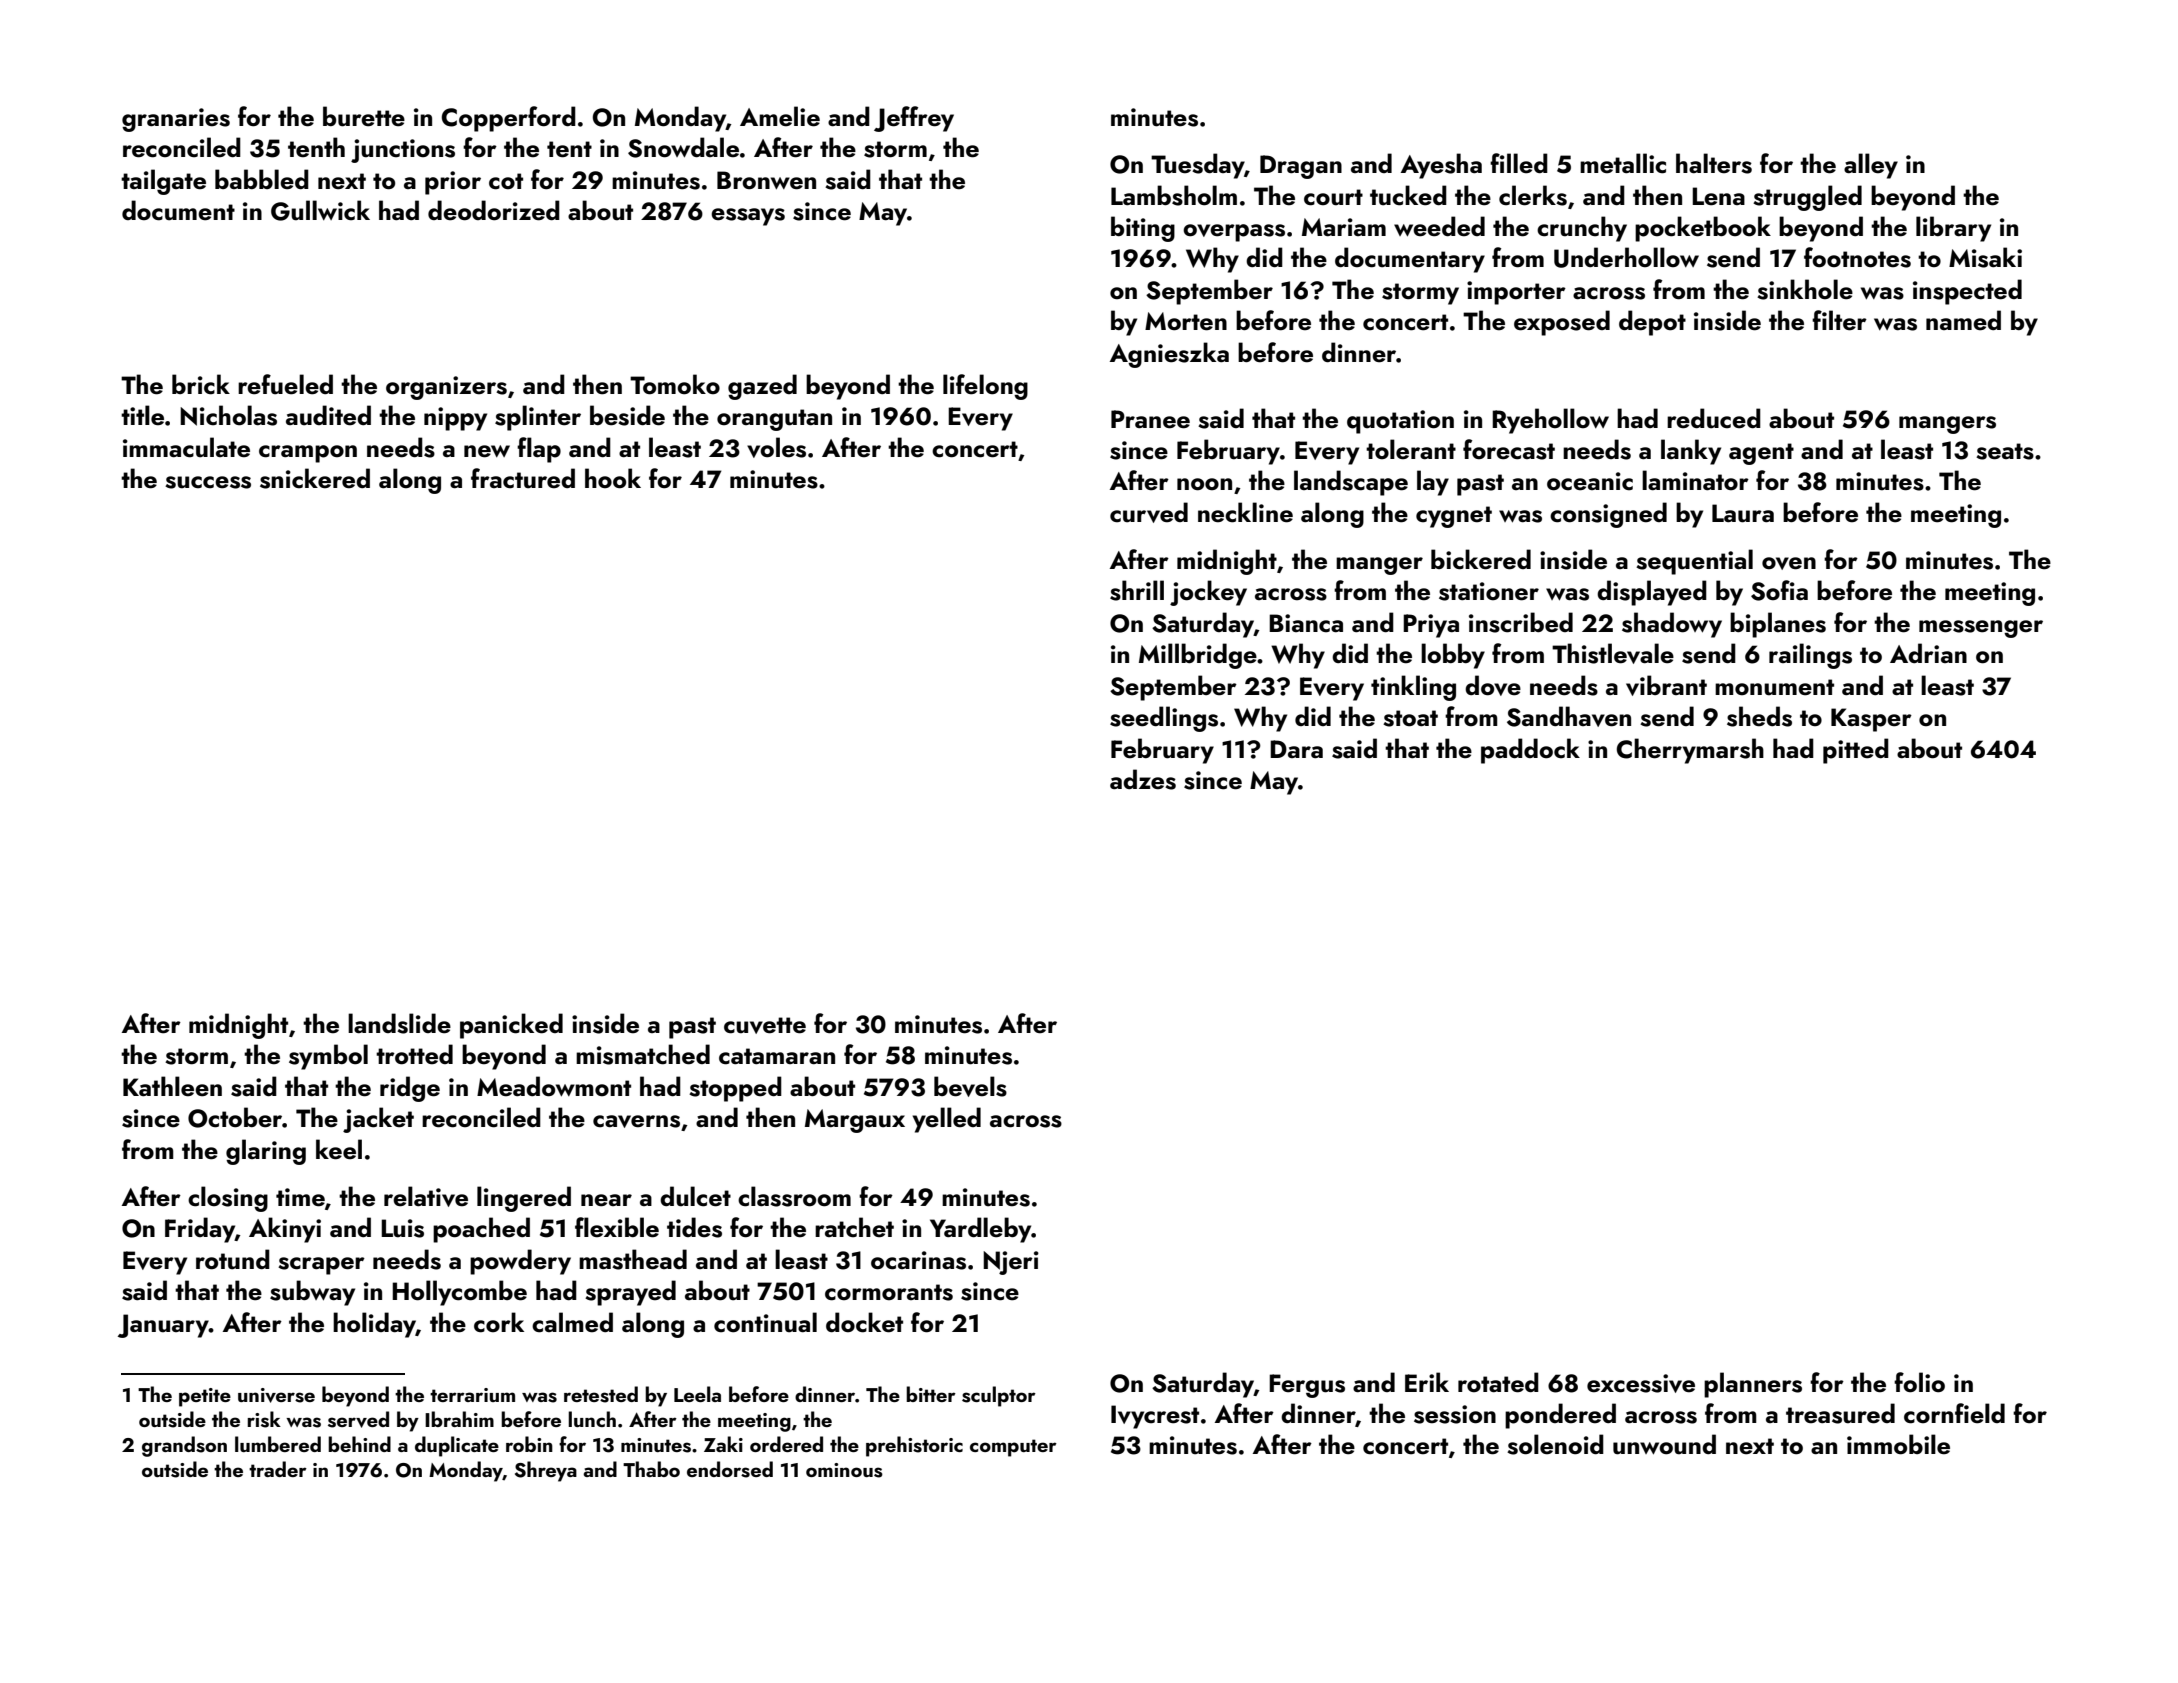 The image size is (2178, 1683). Describe the element at coordinates (523, 478) in the screenshot. I see `fractured` at that location.
